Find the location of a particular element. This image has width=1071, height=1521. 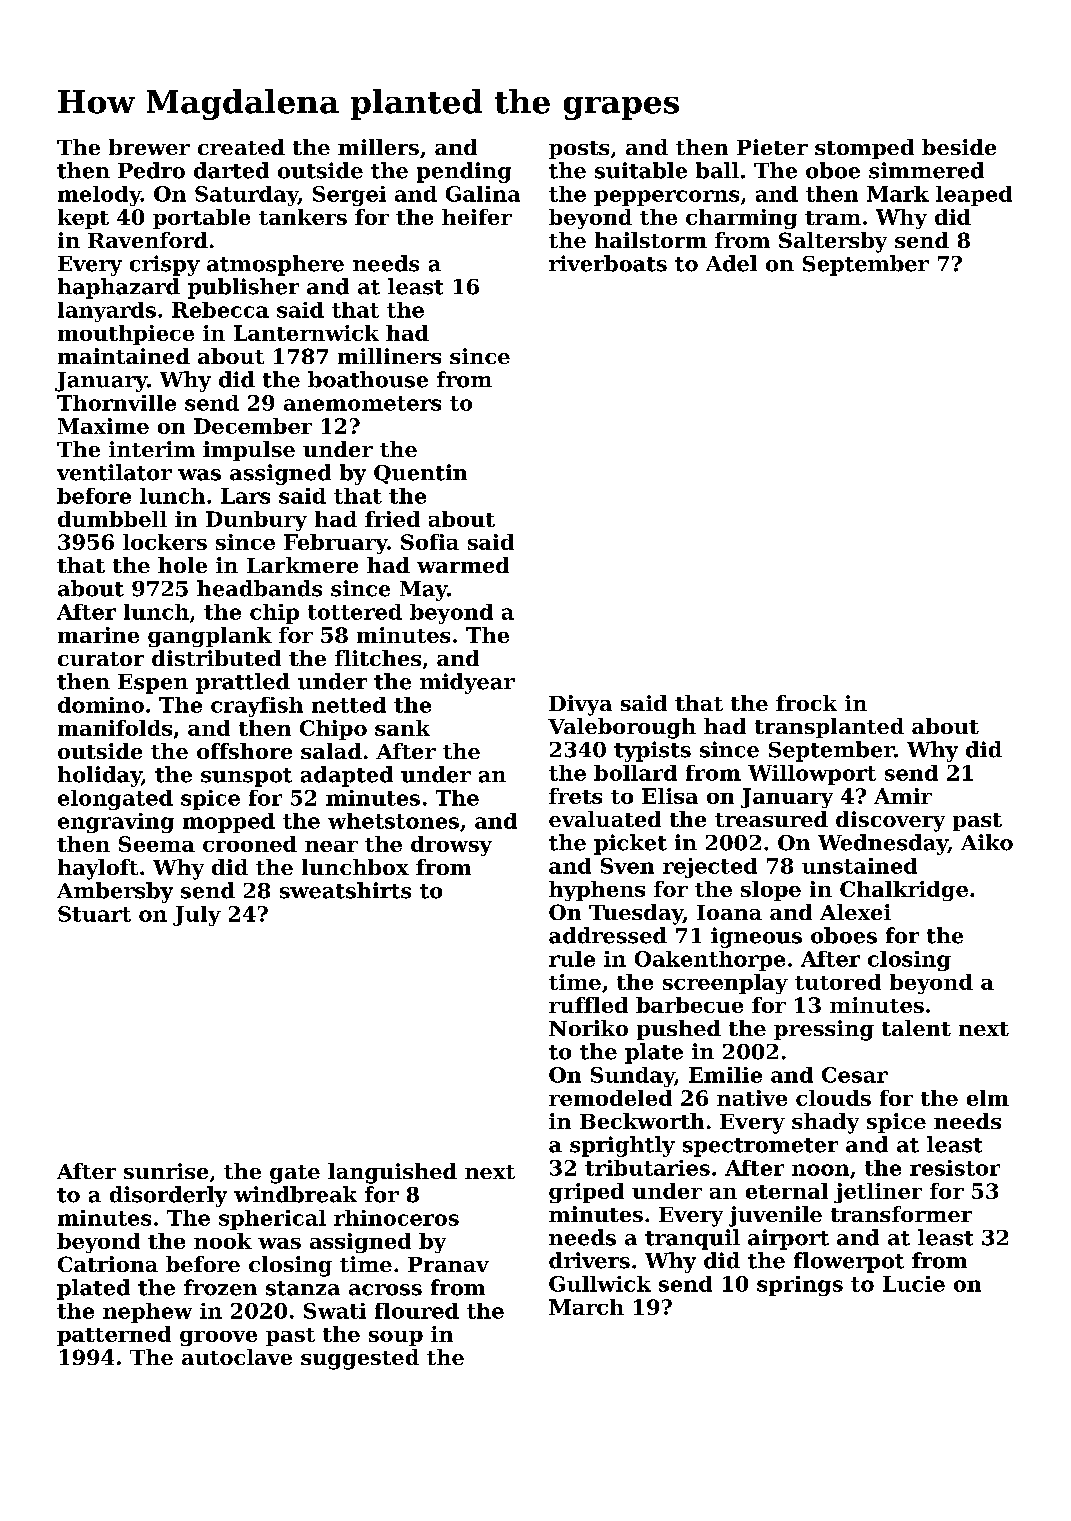

melody is located at coordinates (99, 196).
